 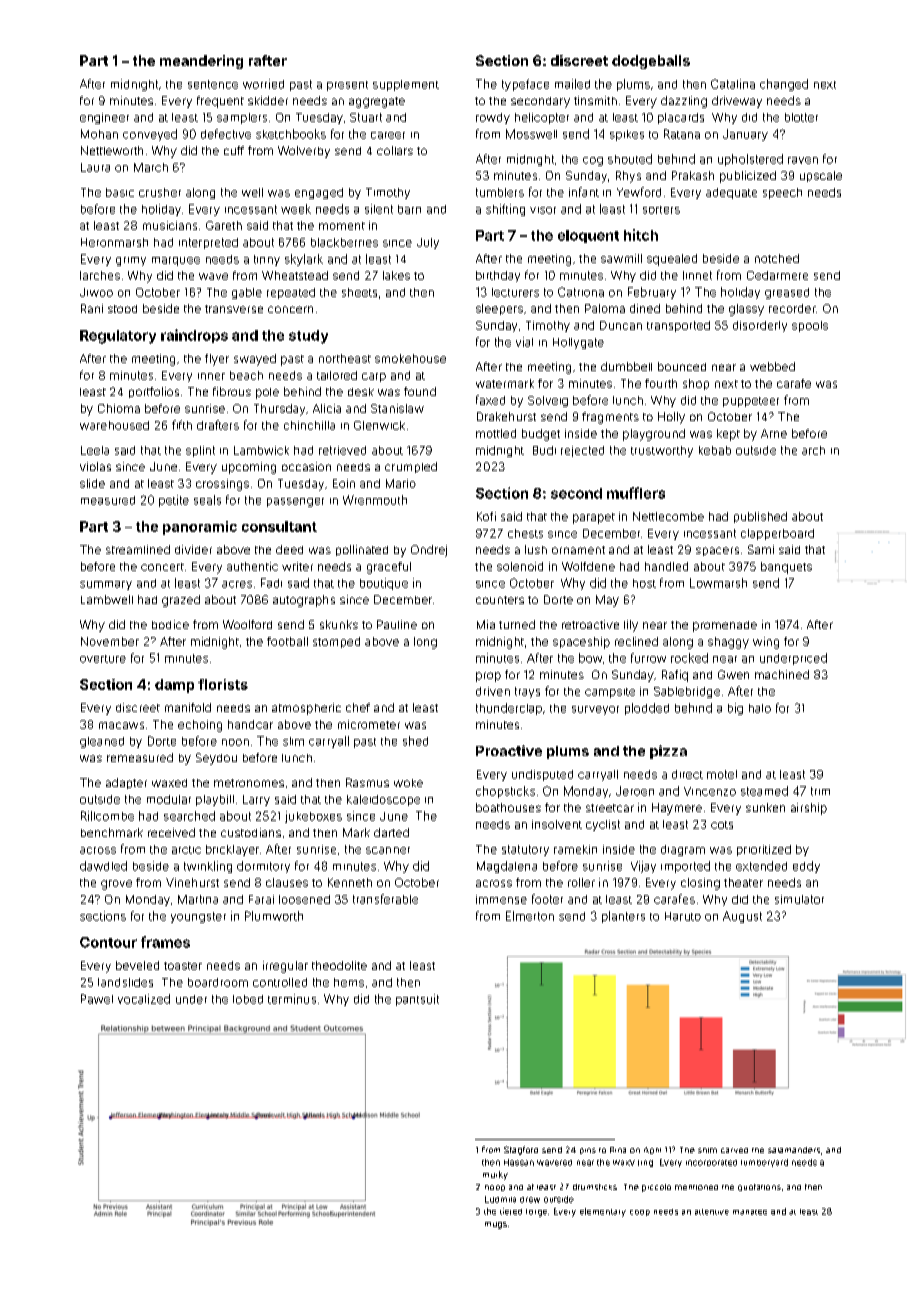 I want to click on vocalized, so click(x=144, y=999).
